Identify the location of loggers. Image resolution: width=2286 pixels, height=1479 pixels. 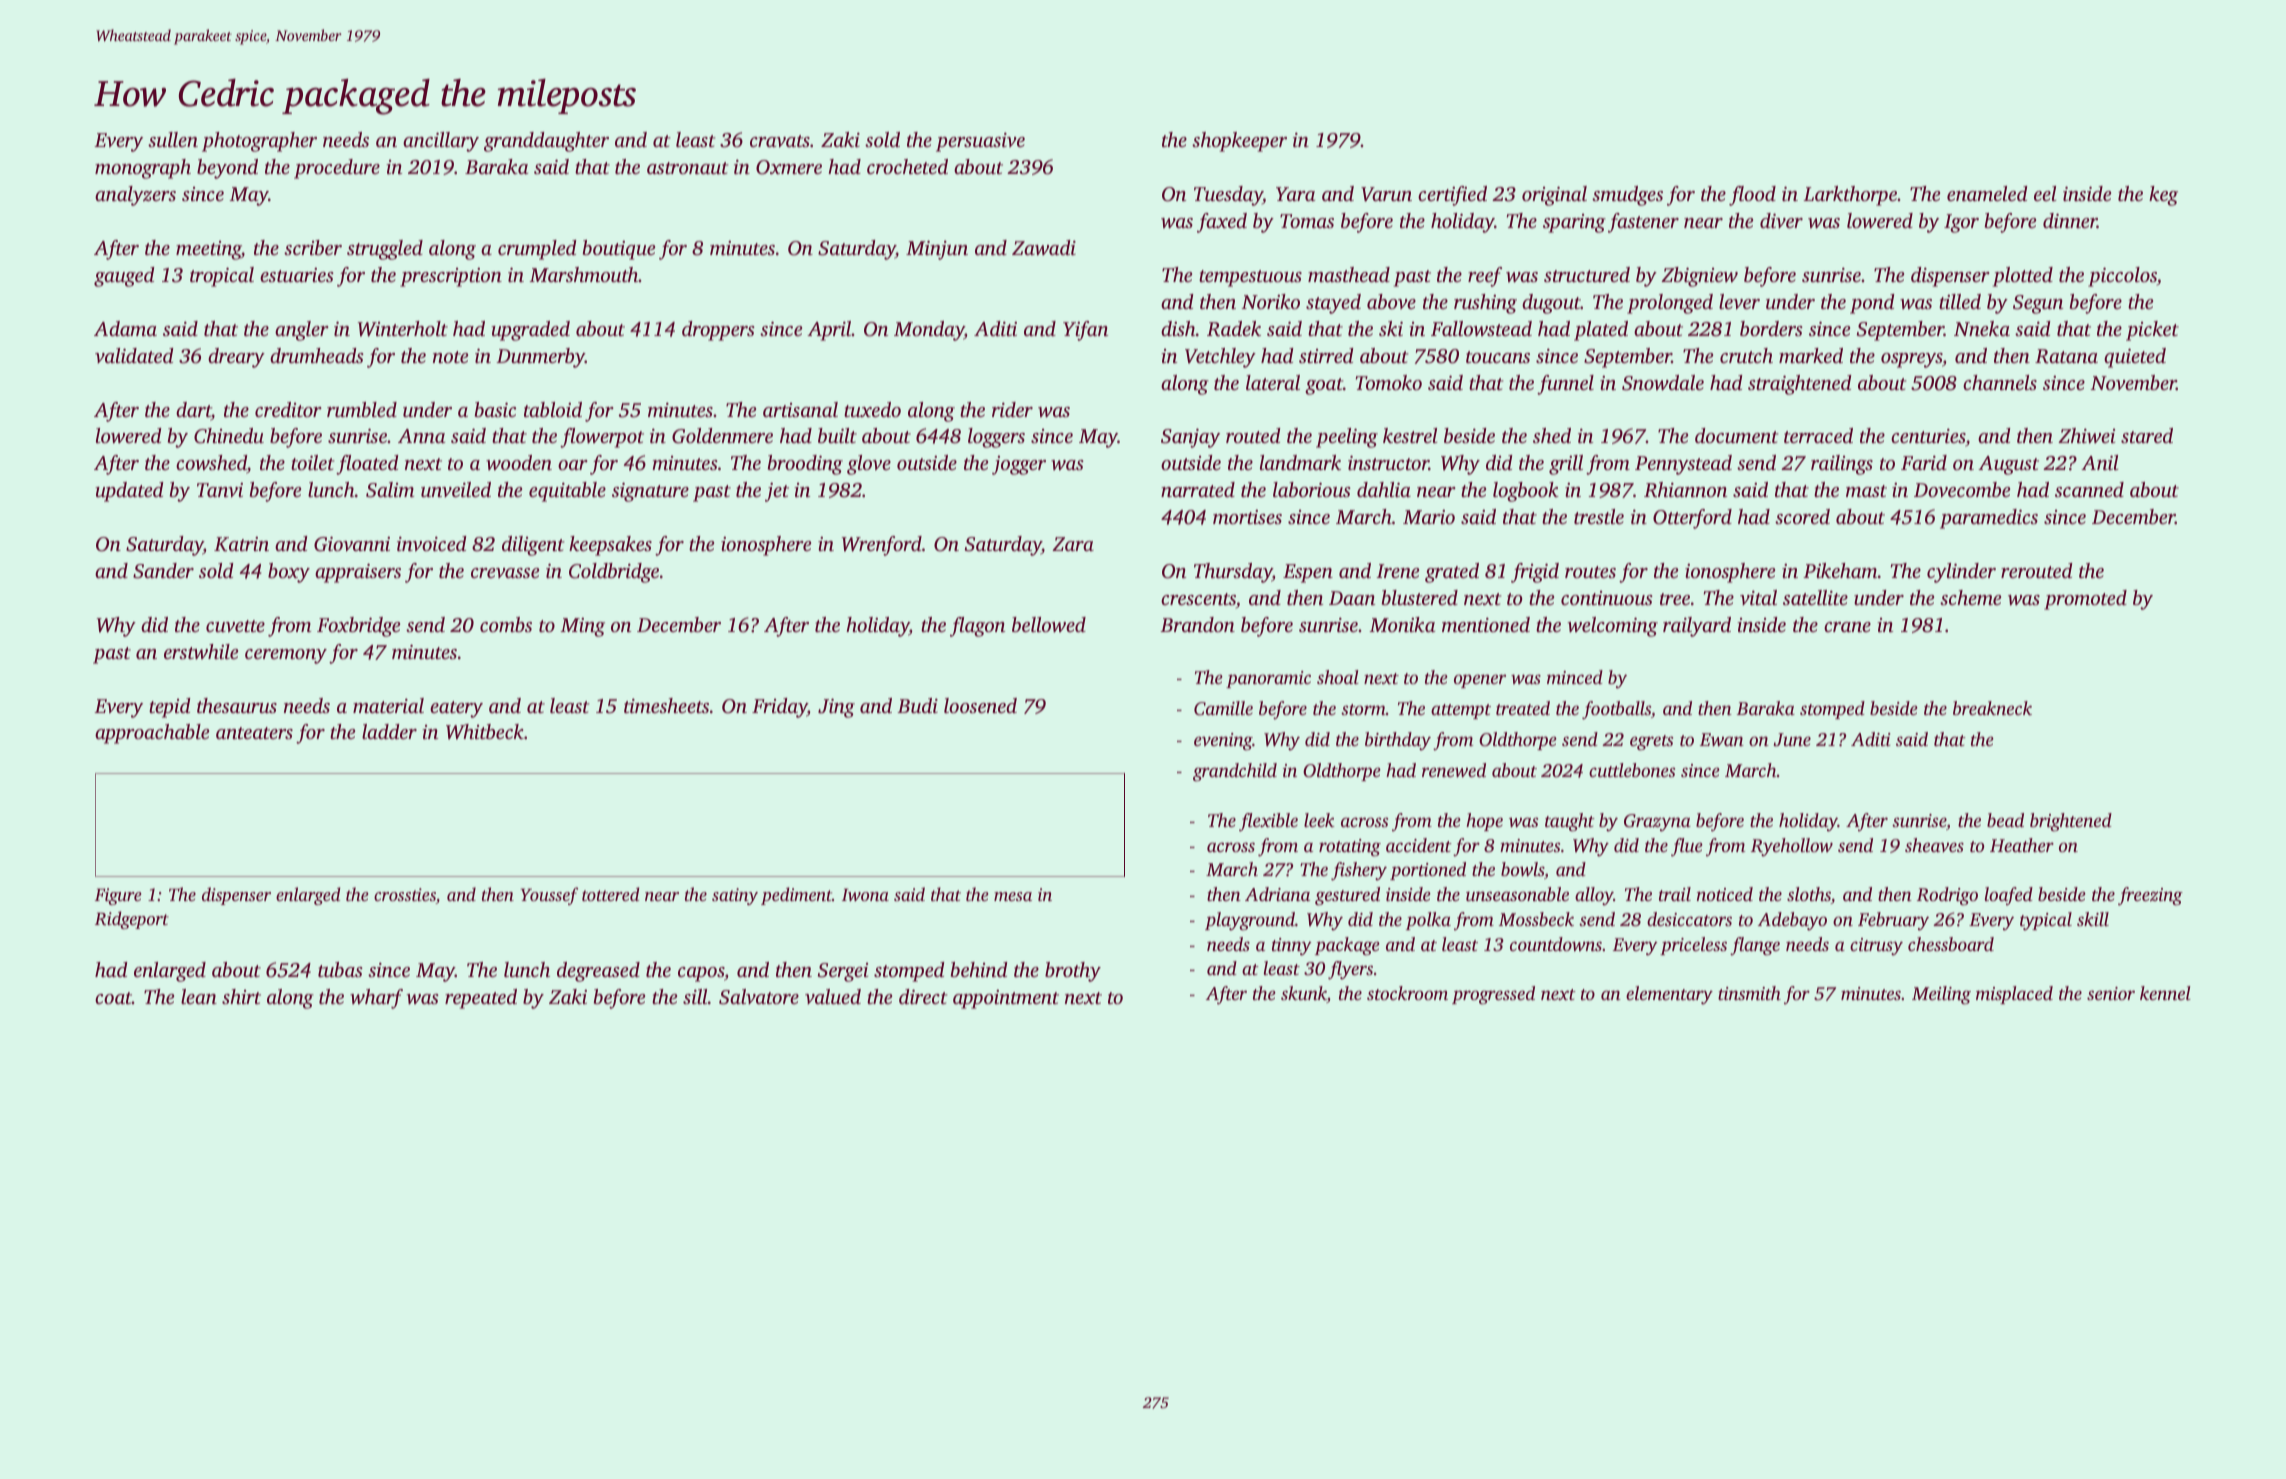
(996, 438).
